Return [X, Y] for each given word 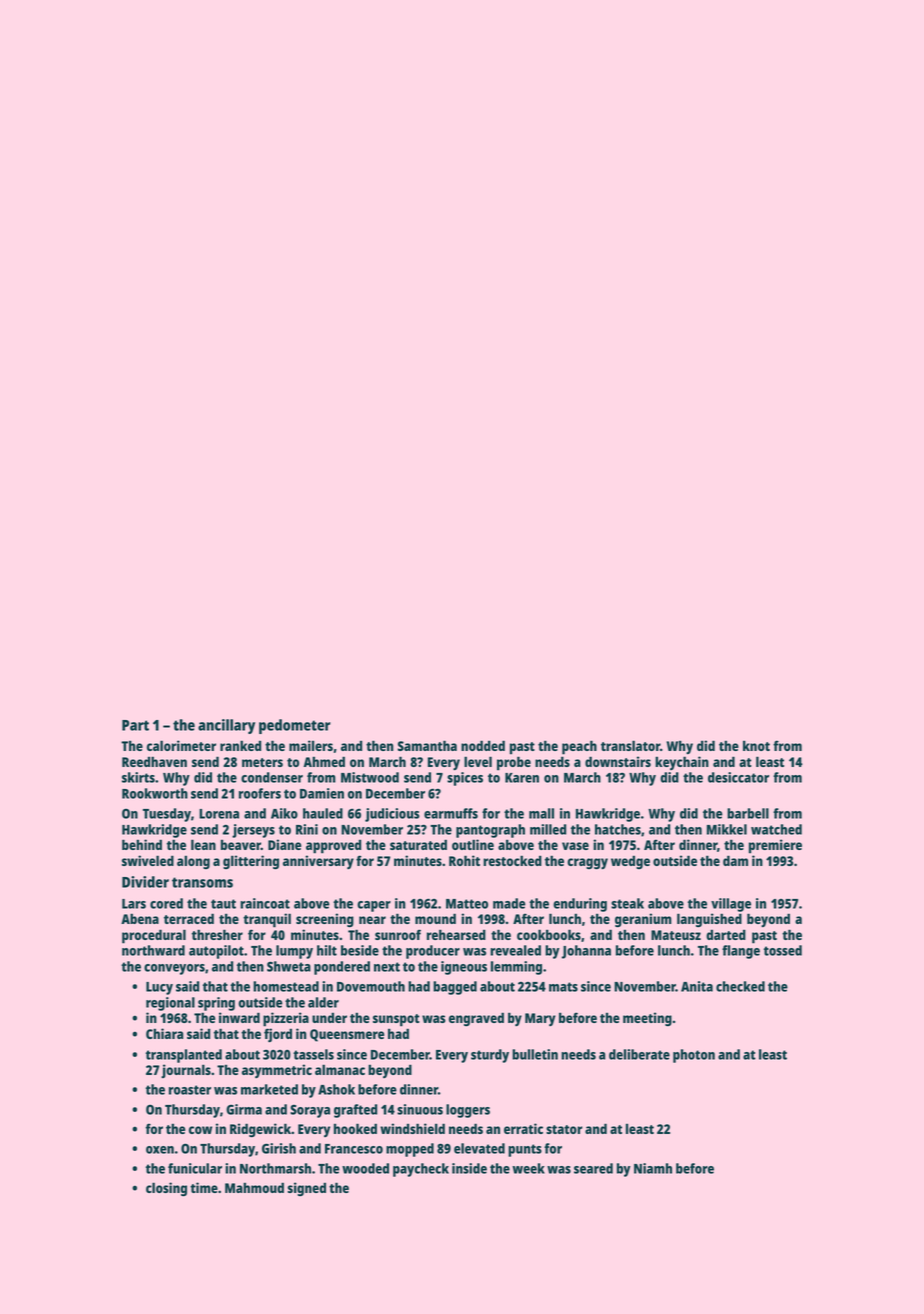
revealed [515, 950]
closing [166, 1189]
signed [306, 1189]
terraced [189, 918]
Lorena [219, 814]
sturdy [490, 1056]
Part [135, 725]
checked [740, 986]
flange [741, 952]
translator [630, 745]
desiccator [738, 777]
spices [465, 779]
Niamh [653, 1168]
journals [186, 1071]
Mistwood [370, 777]
